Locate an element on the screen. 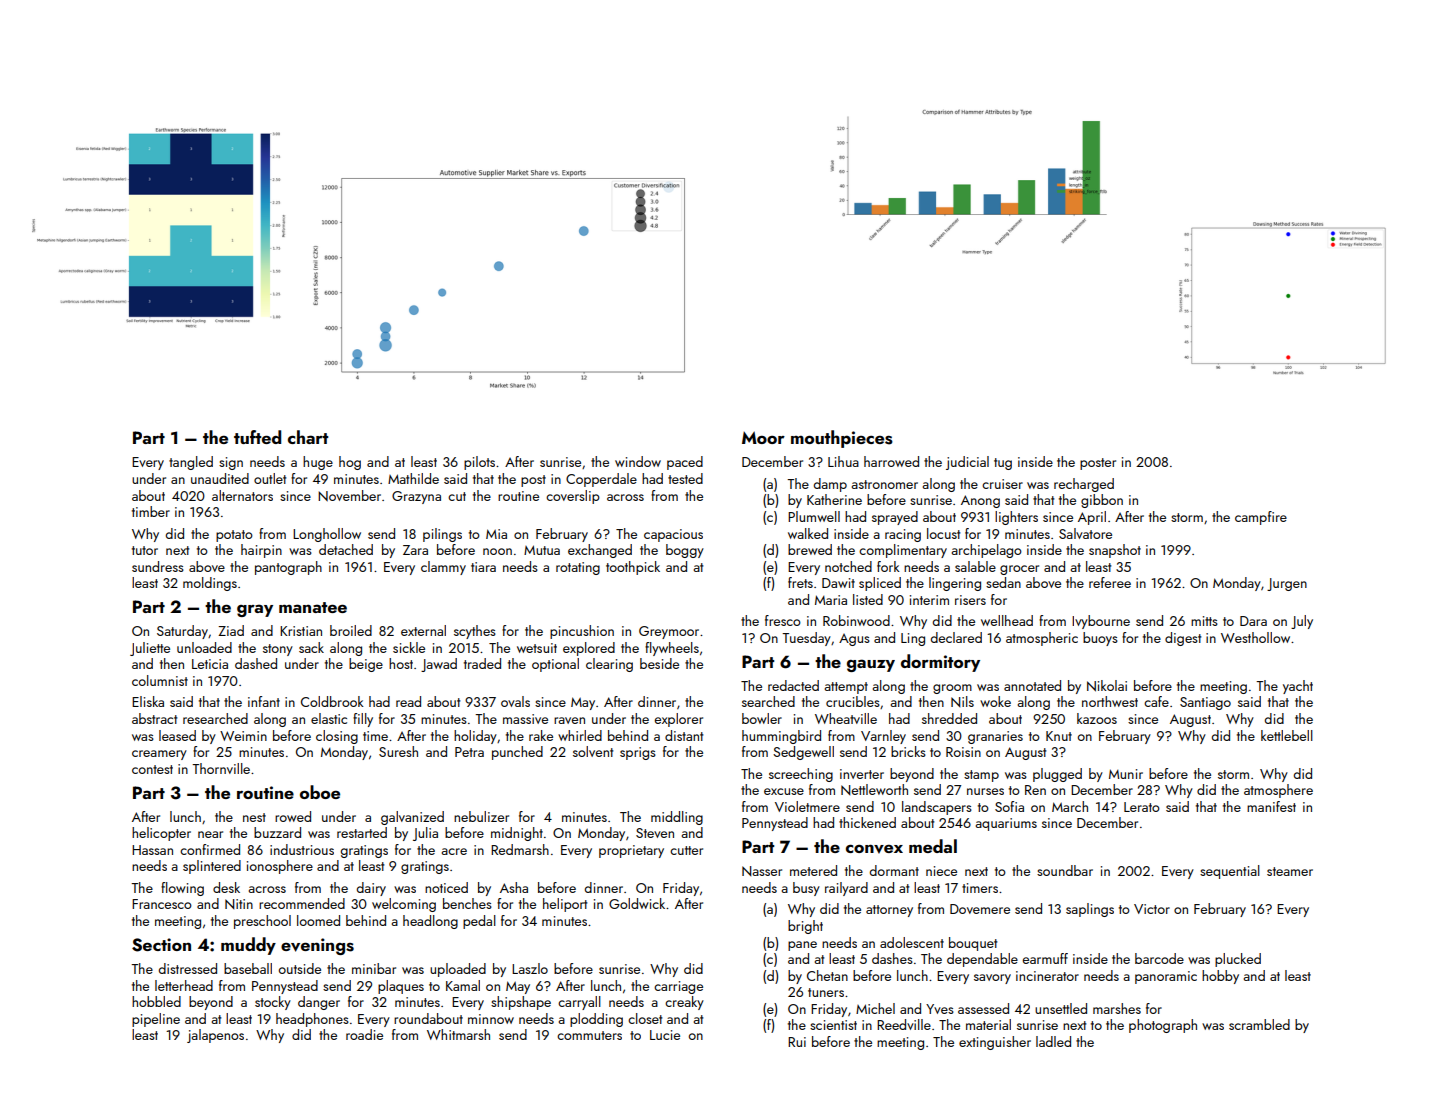 This screenshot has height=1117, width=1445. window is located at coordinates (638, 461).
